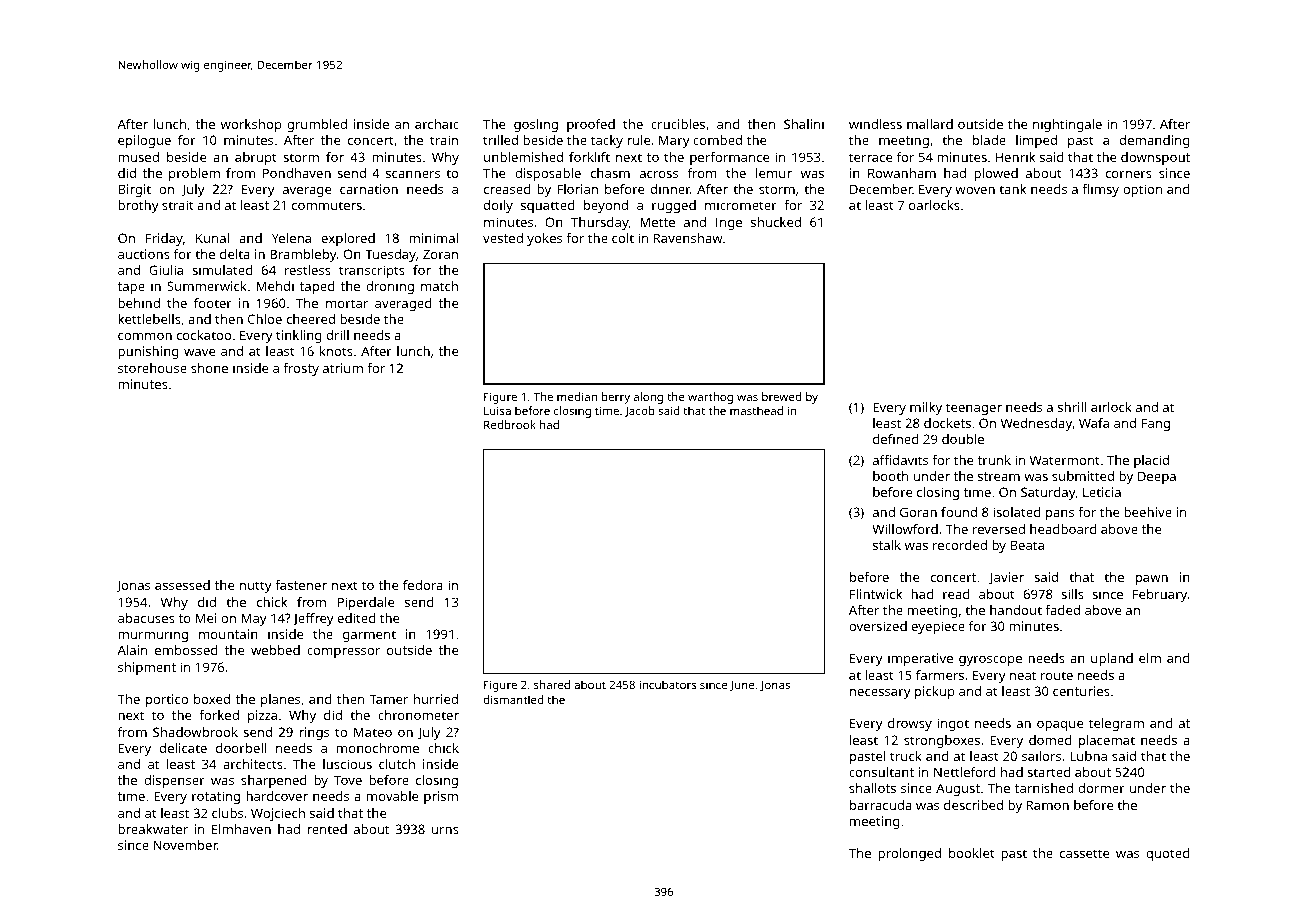 Image resolution: width=1308 pixels, height=924 pixels. Describe the element at coordinates (336, 351) in the screenshot. I see `knots` at that location.
